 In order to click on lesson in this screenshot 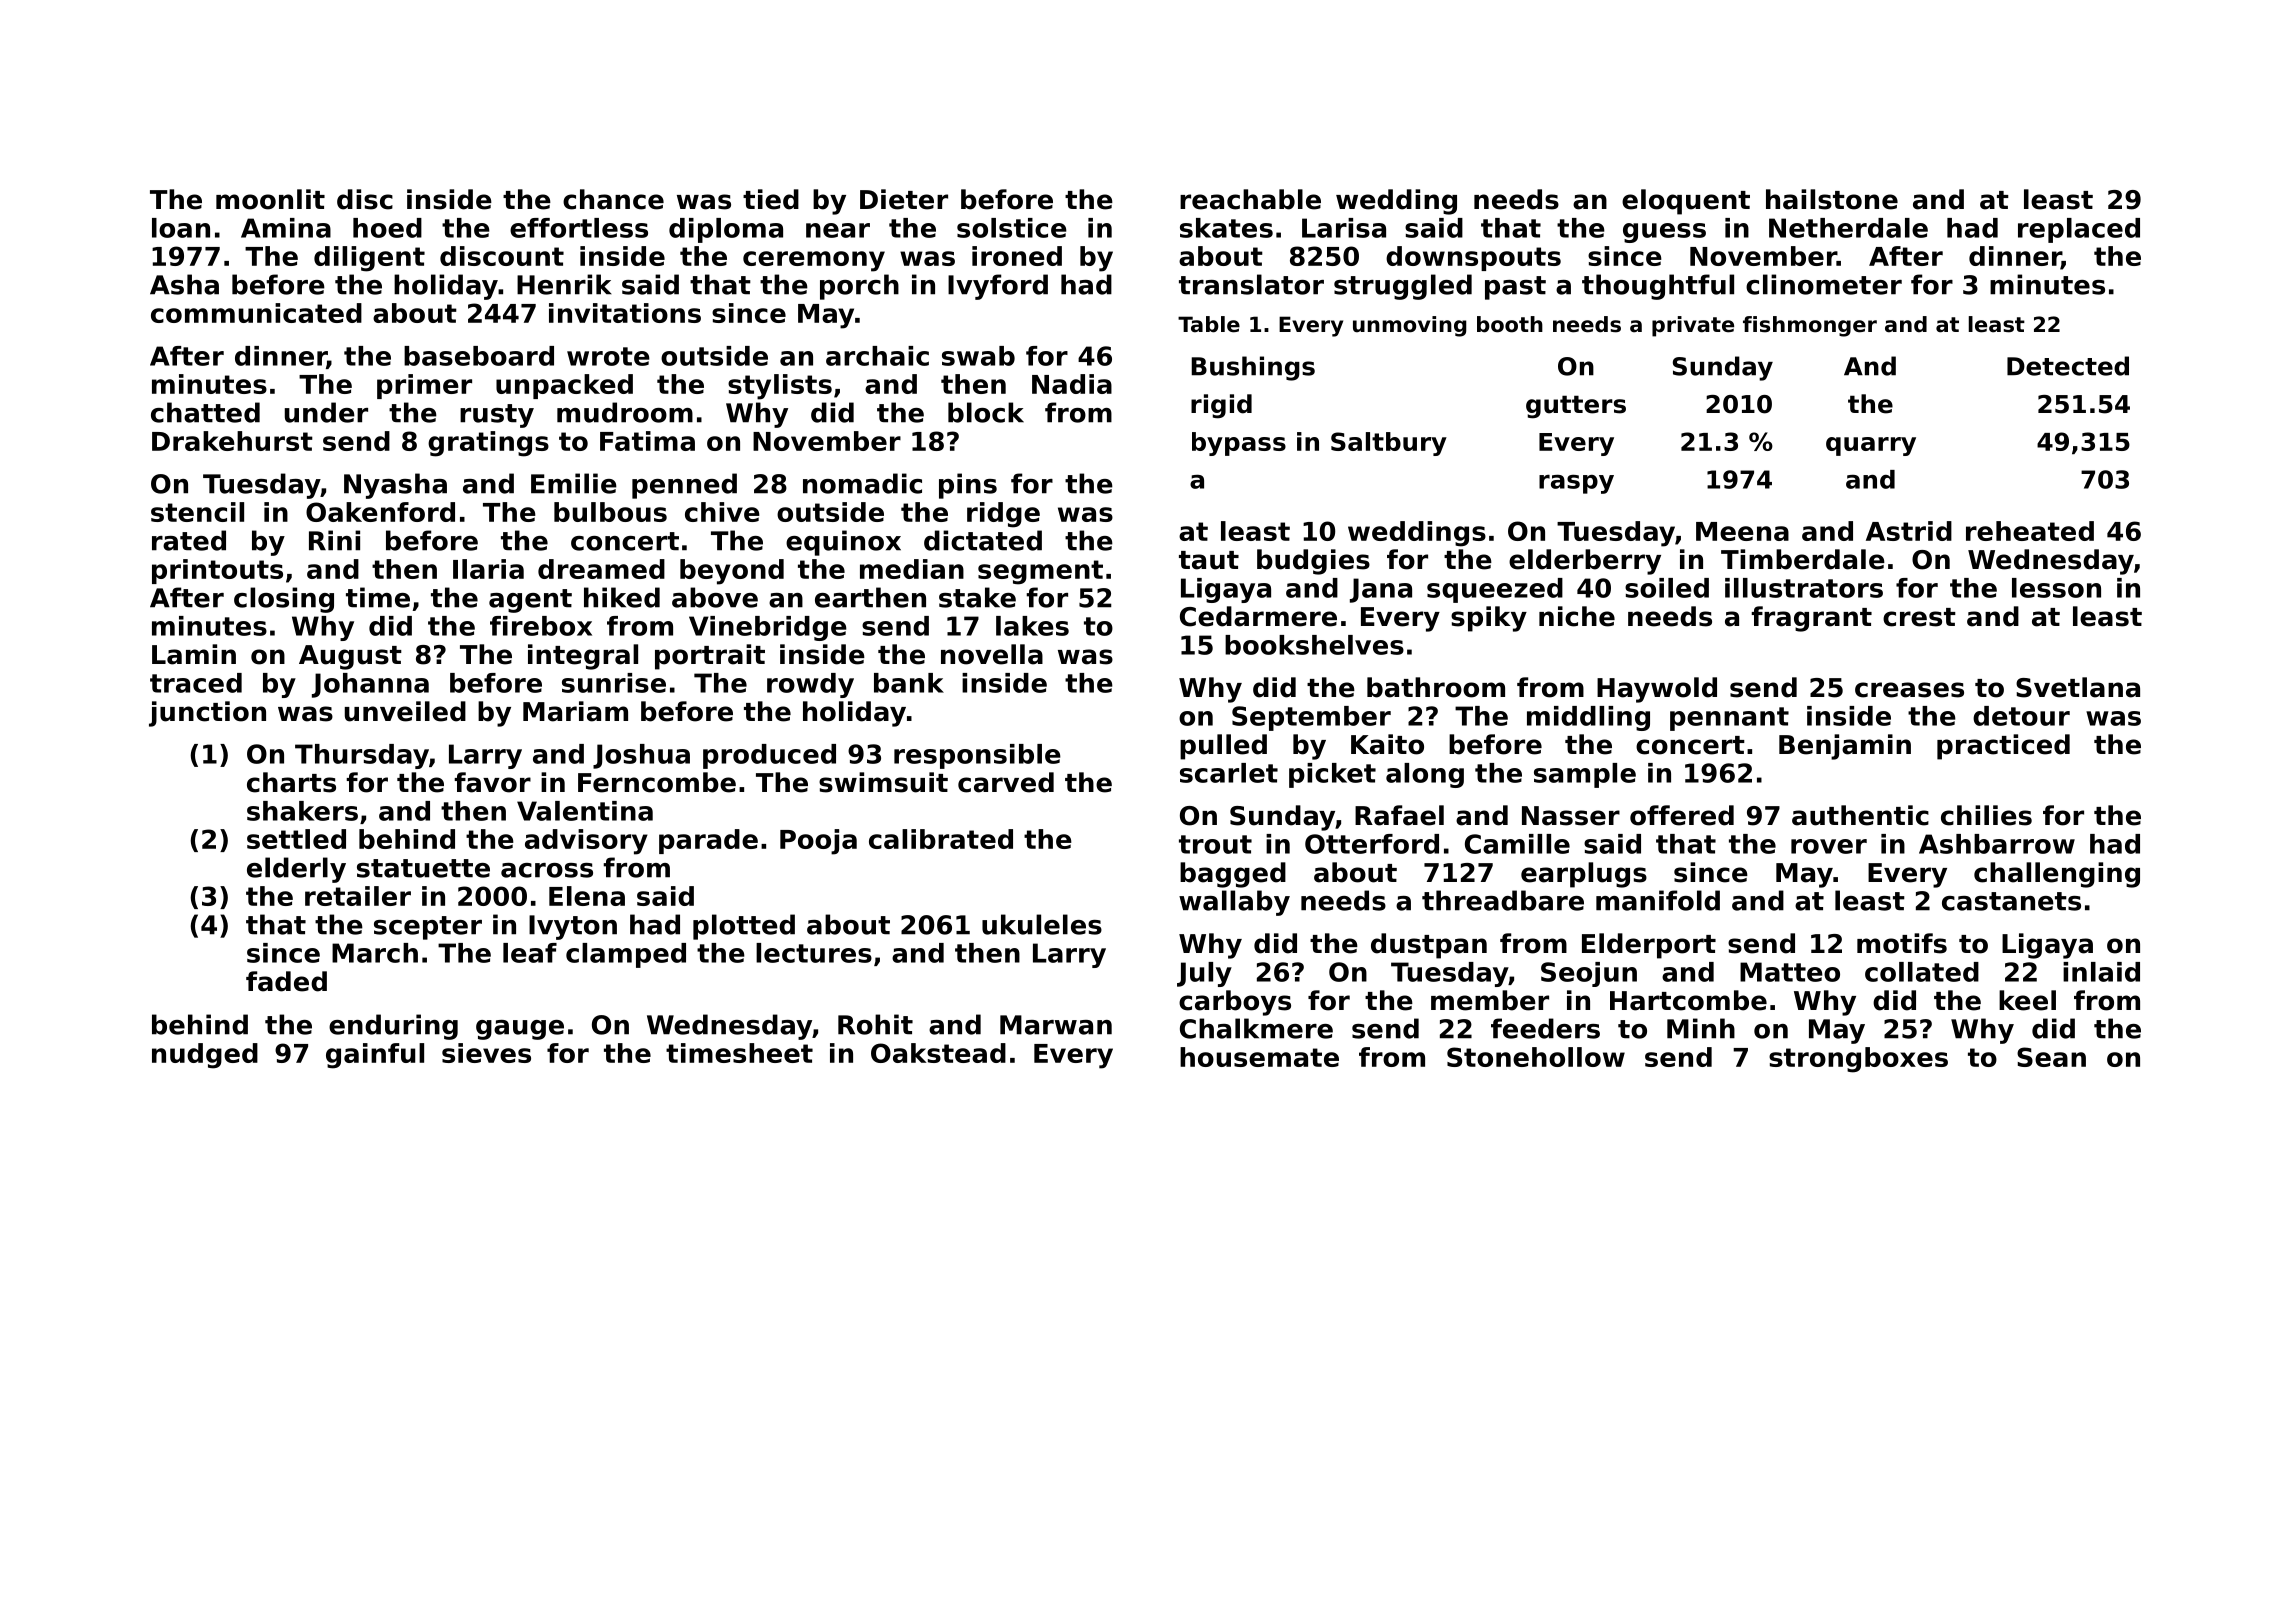, I will do `click(2056, 588)`.
